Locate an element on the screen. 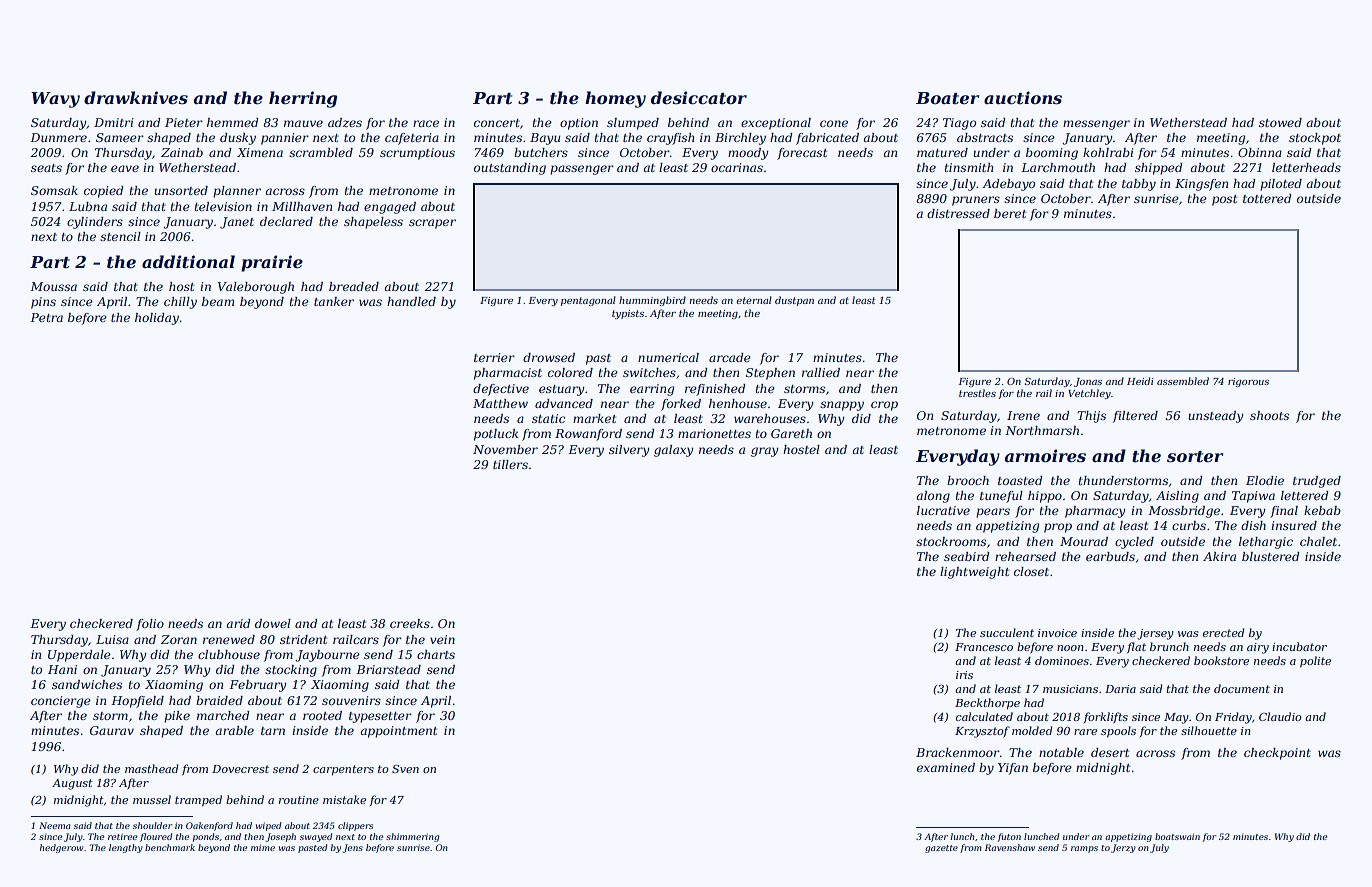  auctions is located at coordinates (1023, 98).
